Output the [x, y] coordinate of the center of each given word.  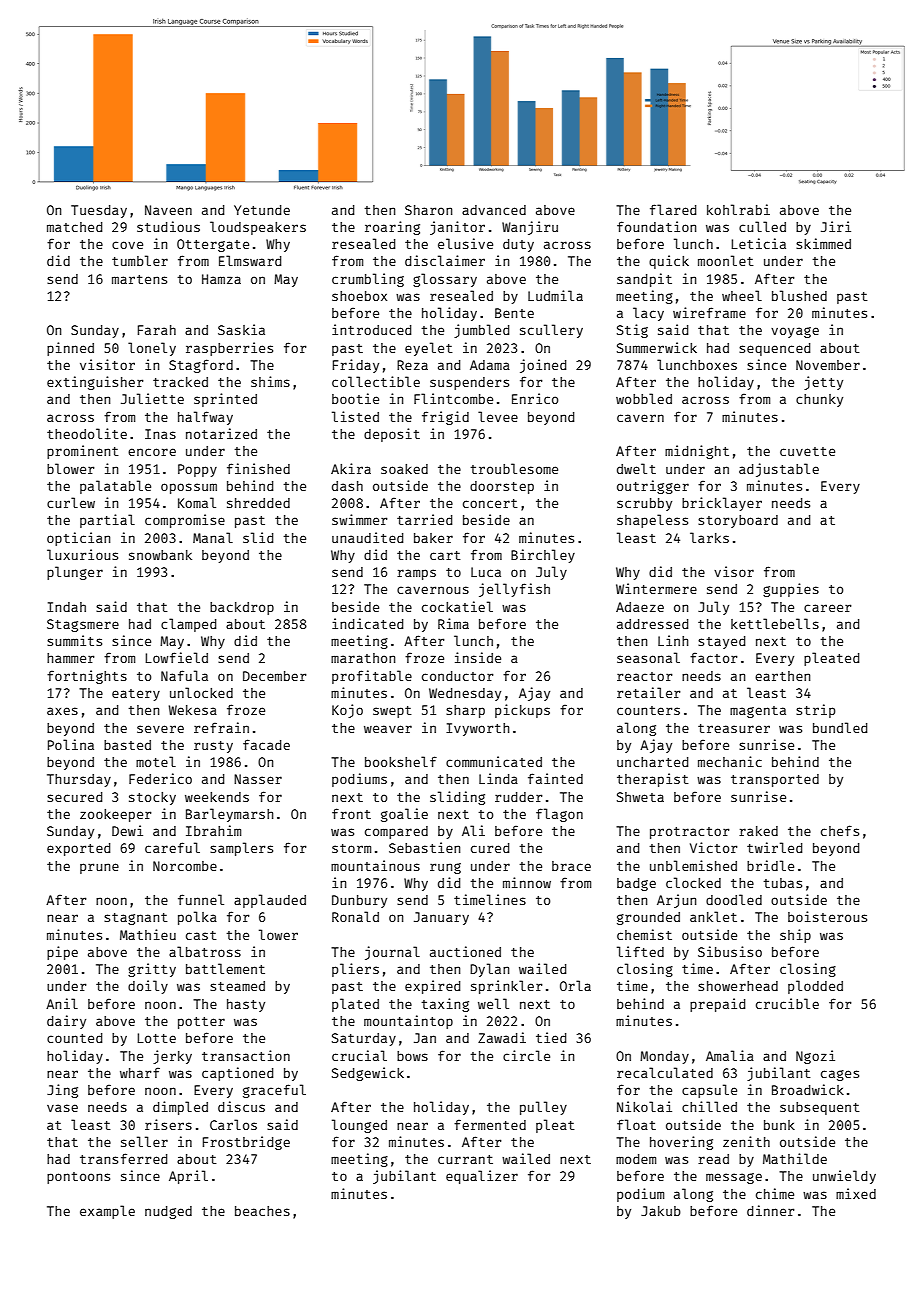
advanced [494, 210]
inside [478, 657]
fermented [490, 1124]
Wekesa [193, 710]
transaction [246, 1055]
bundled [840, 727]
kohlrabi [738, 209]
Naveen [168, 210]
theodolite [87, 433]
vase [62, 1108]
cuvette [807, 451]
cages [840, 1075]
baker [433, 538]
